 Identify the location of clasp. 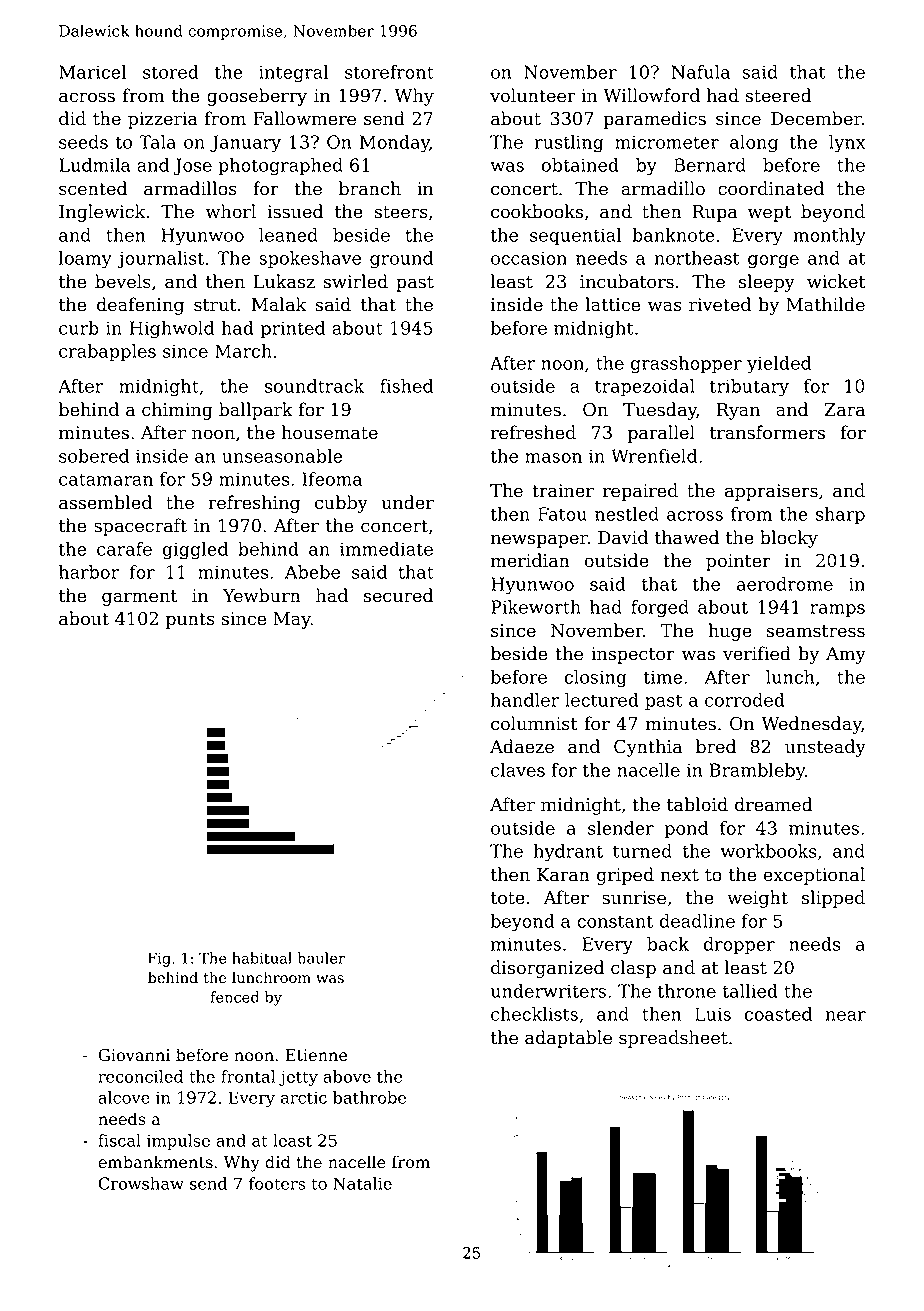
(633, 969).
